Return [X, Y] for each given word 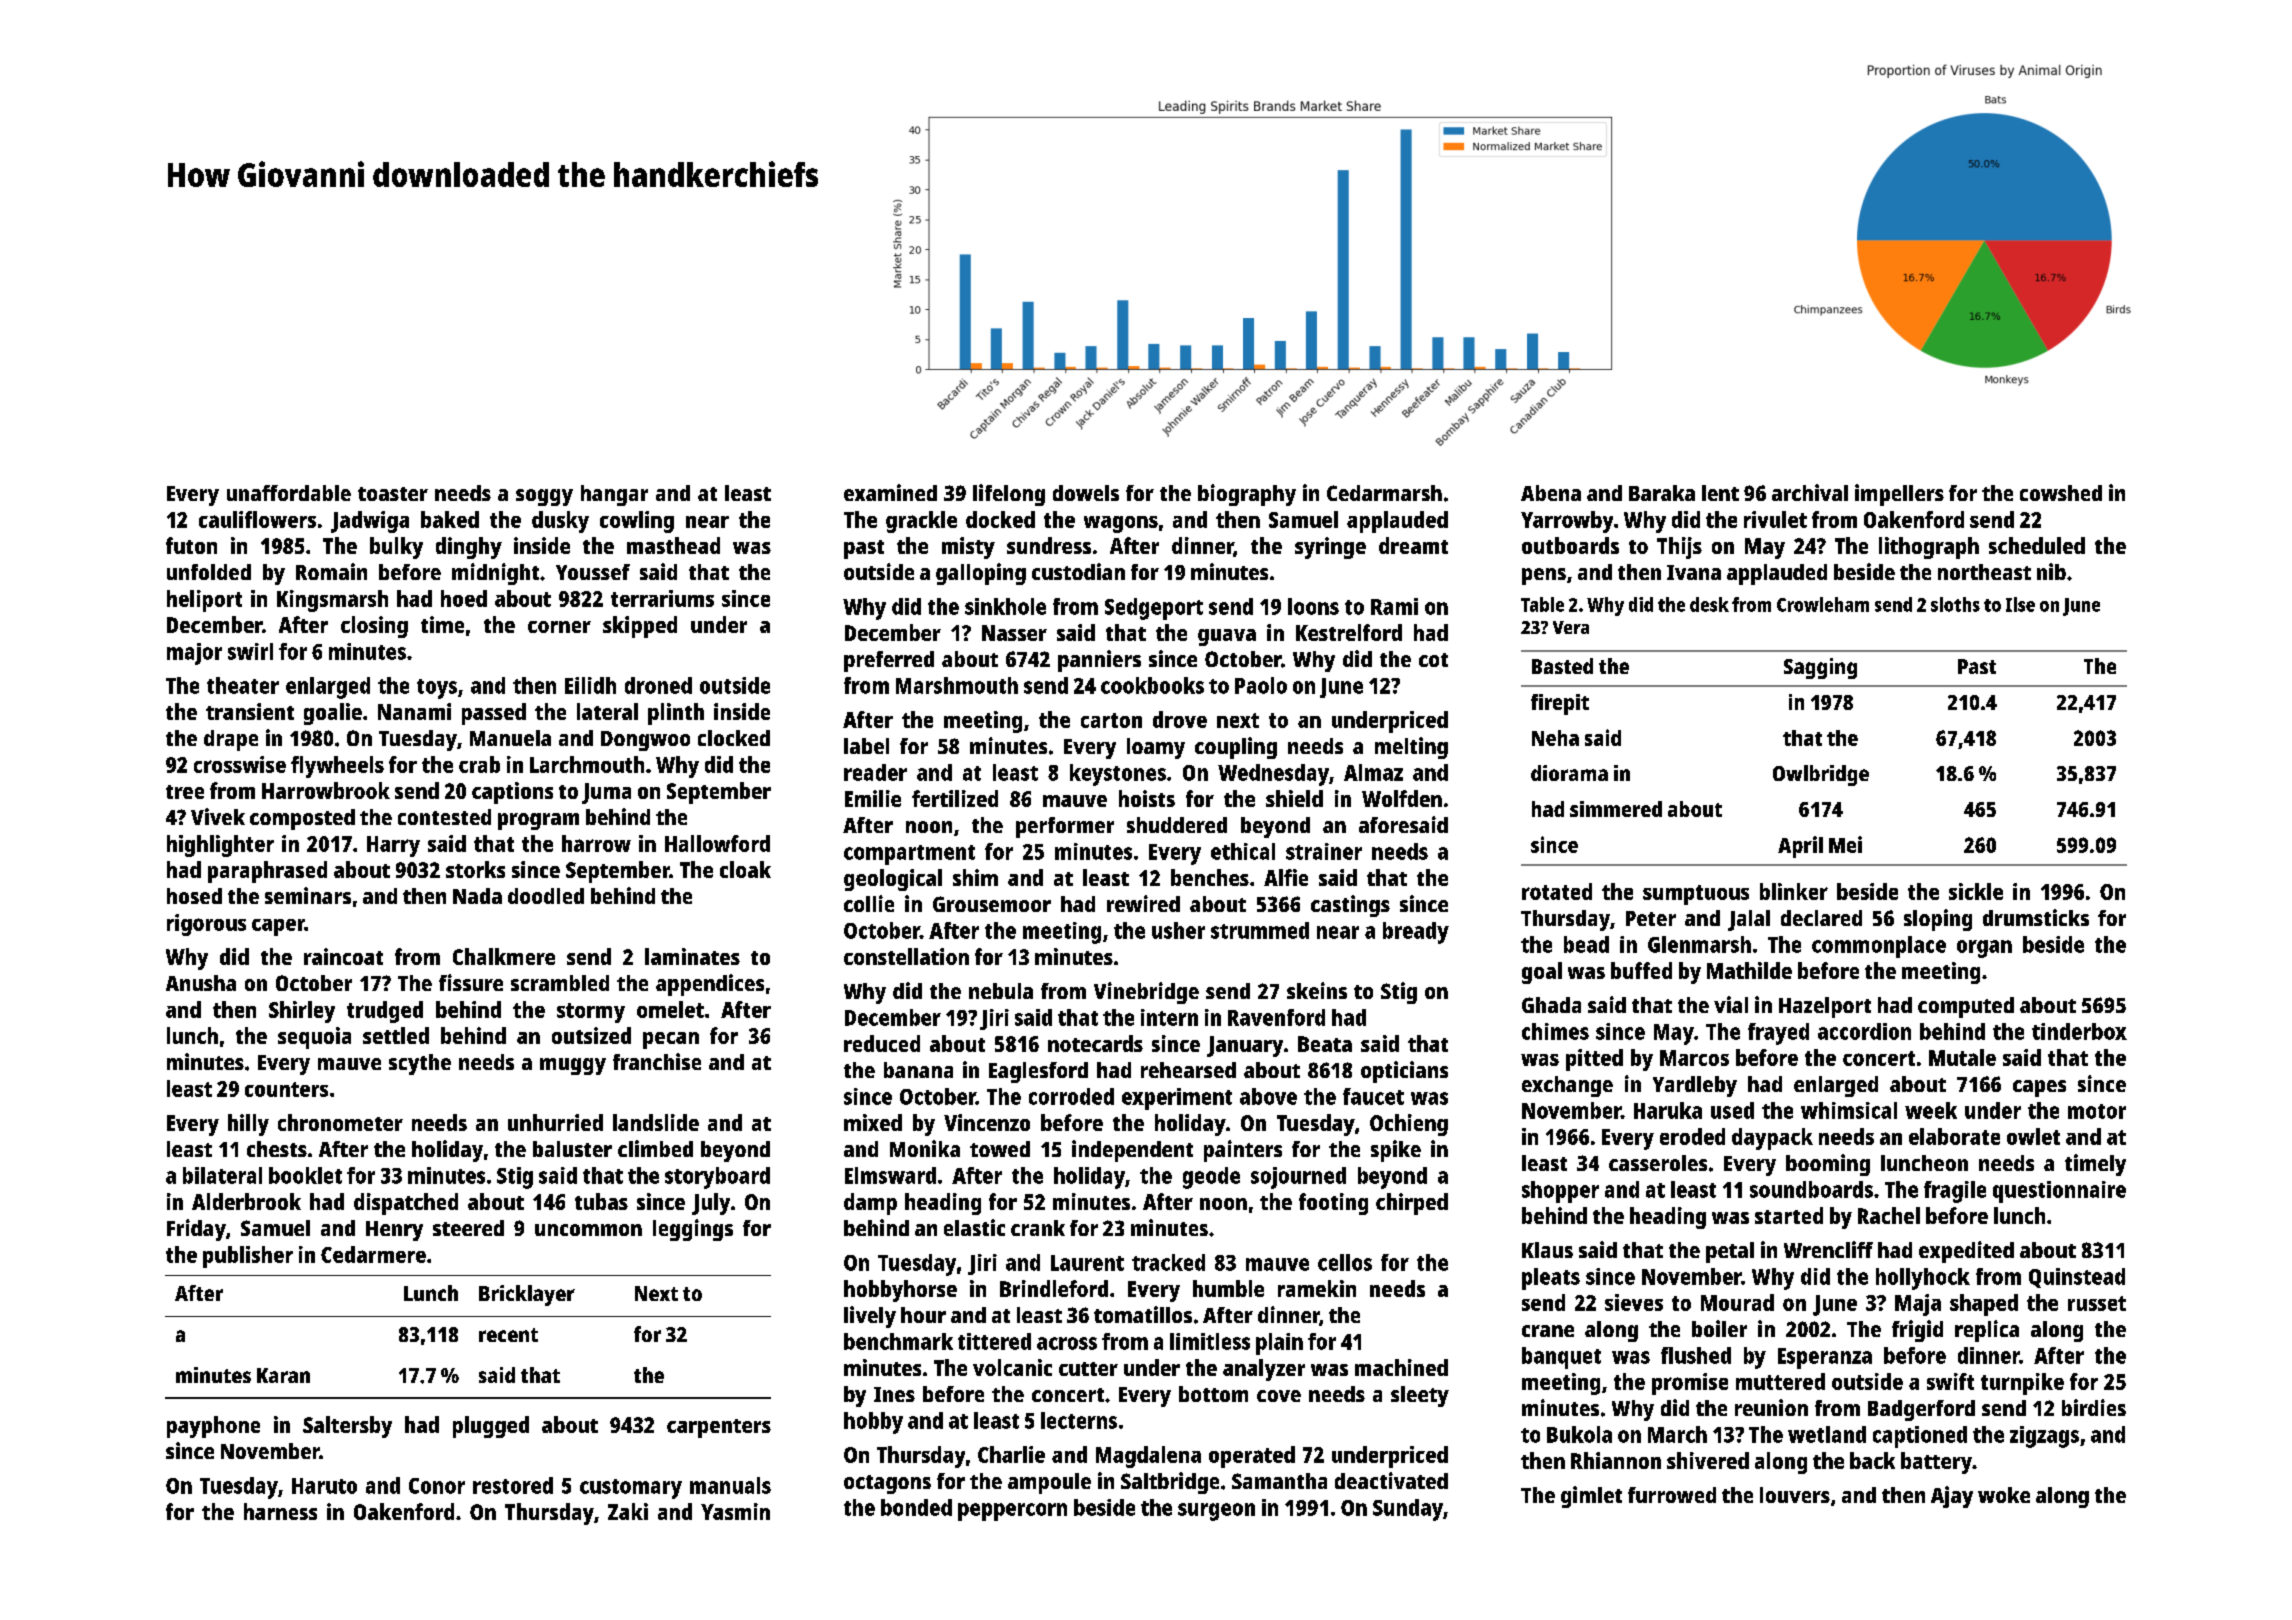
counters [286, 1089]
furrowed [1672, 1495]
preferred [889, 661]
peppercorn [1012, 1512]
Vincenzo [987, 1122]
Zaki [628, 1511]
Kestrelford [1349, 632]
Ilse [2020, 604]
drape [231, 740]
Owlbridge [1821, 775]
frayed [1778, 1034]
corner [559, 627]
